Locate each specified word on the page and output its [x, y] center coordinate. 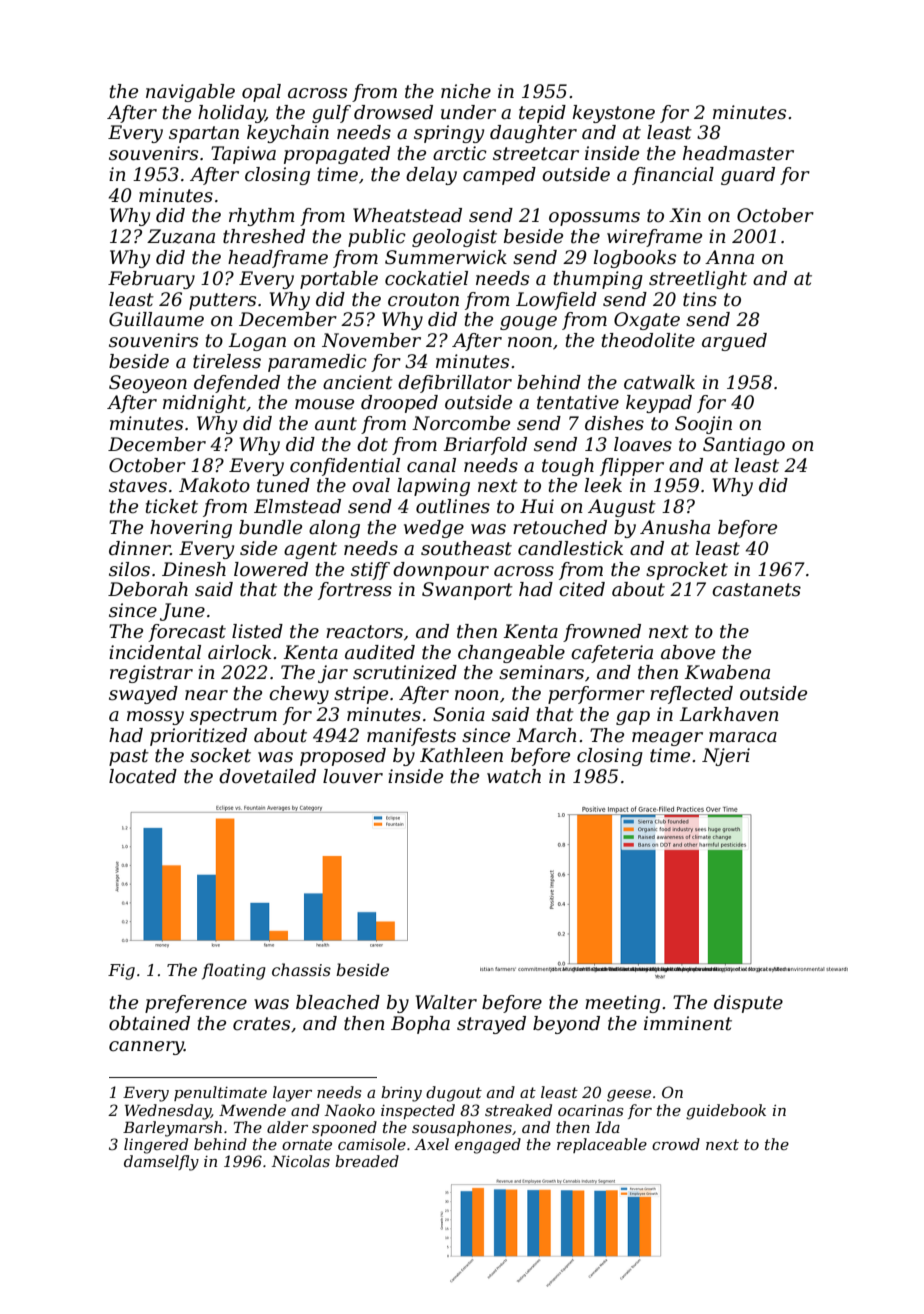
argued [734, 342]
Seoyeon [148, 384]
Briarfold [485, 446]
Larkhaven [729, 714]
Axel [431, 1144]
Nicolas [300, 1161]
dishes [614, 423]
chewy [299, 695]
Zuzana [181, 236]
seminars [541, 672]
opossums [594, 219]
